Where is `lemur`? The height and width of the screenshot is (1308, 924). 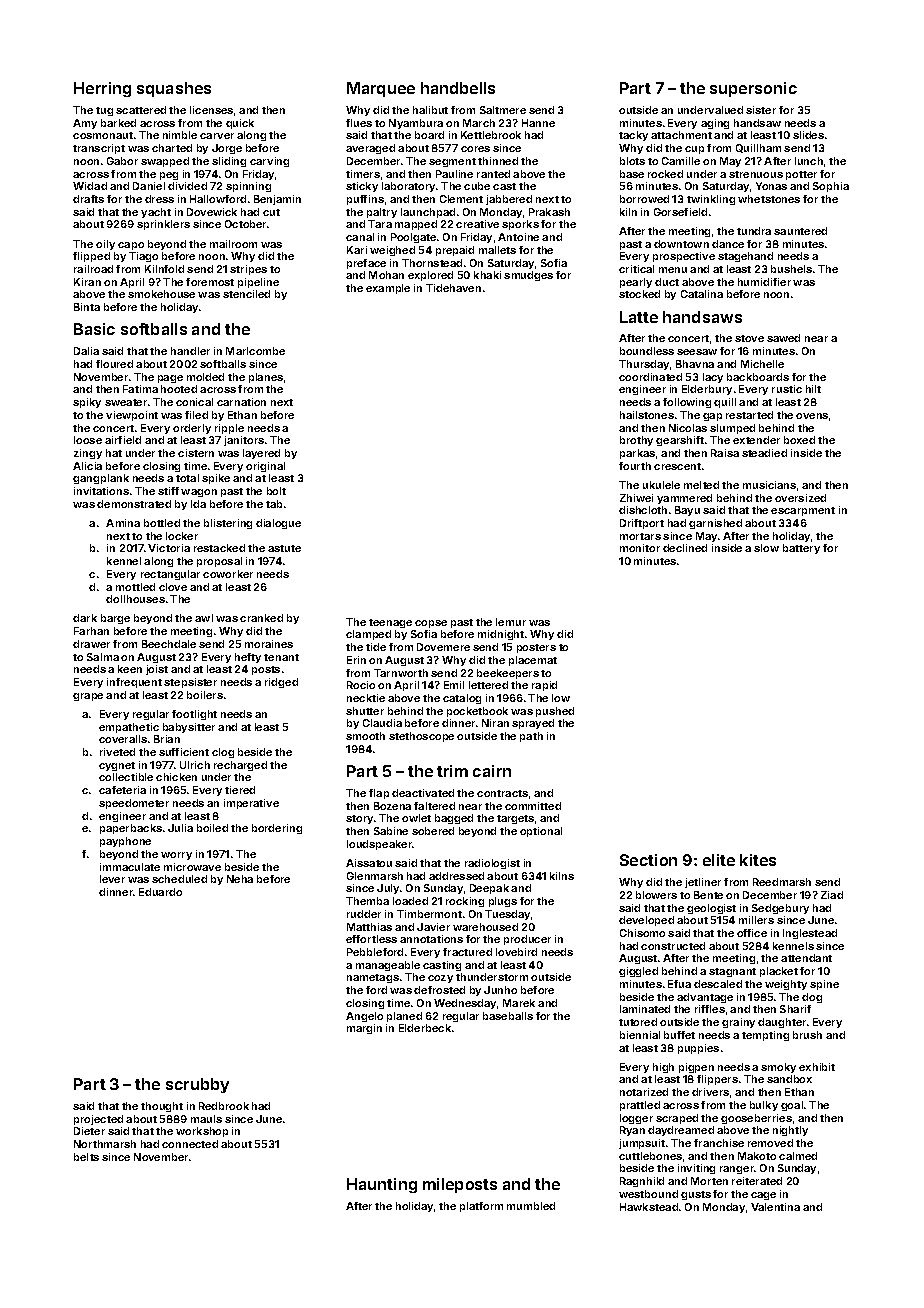 lemur is located at coordinates (511, 622).
